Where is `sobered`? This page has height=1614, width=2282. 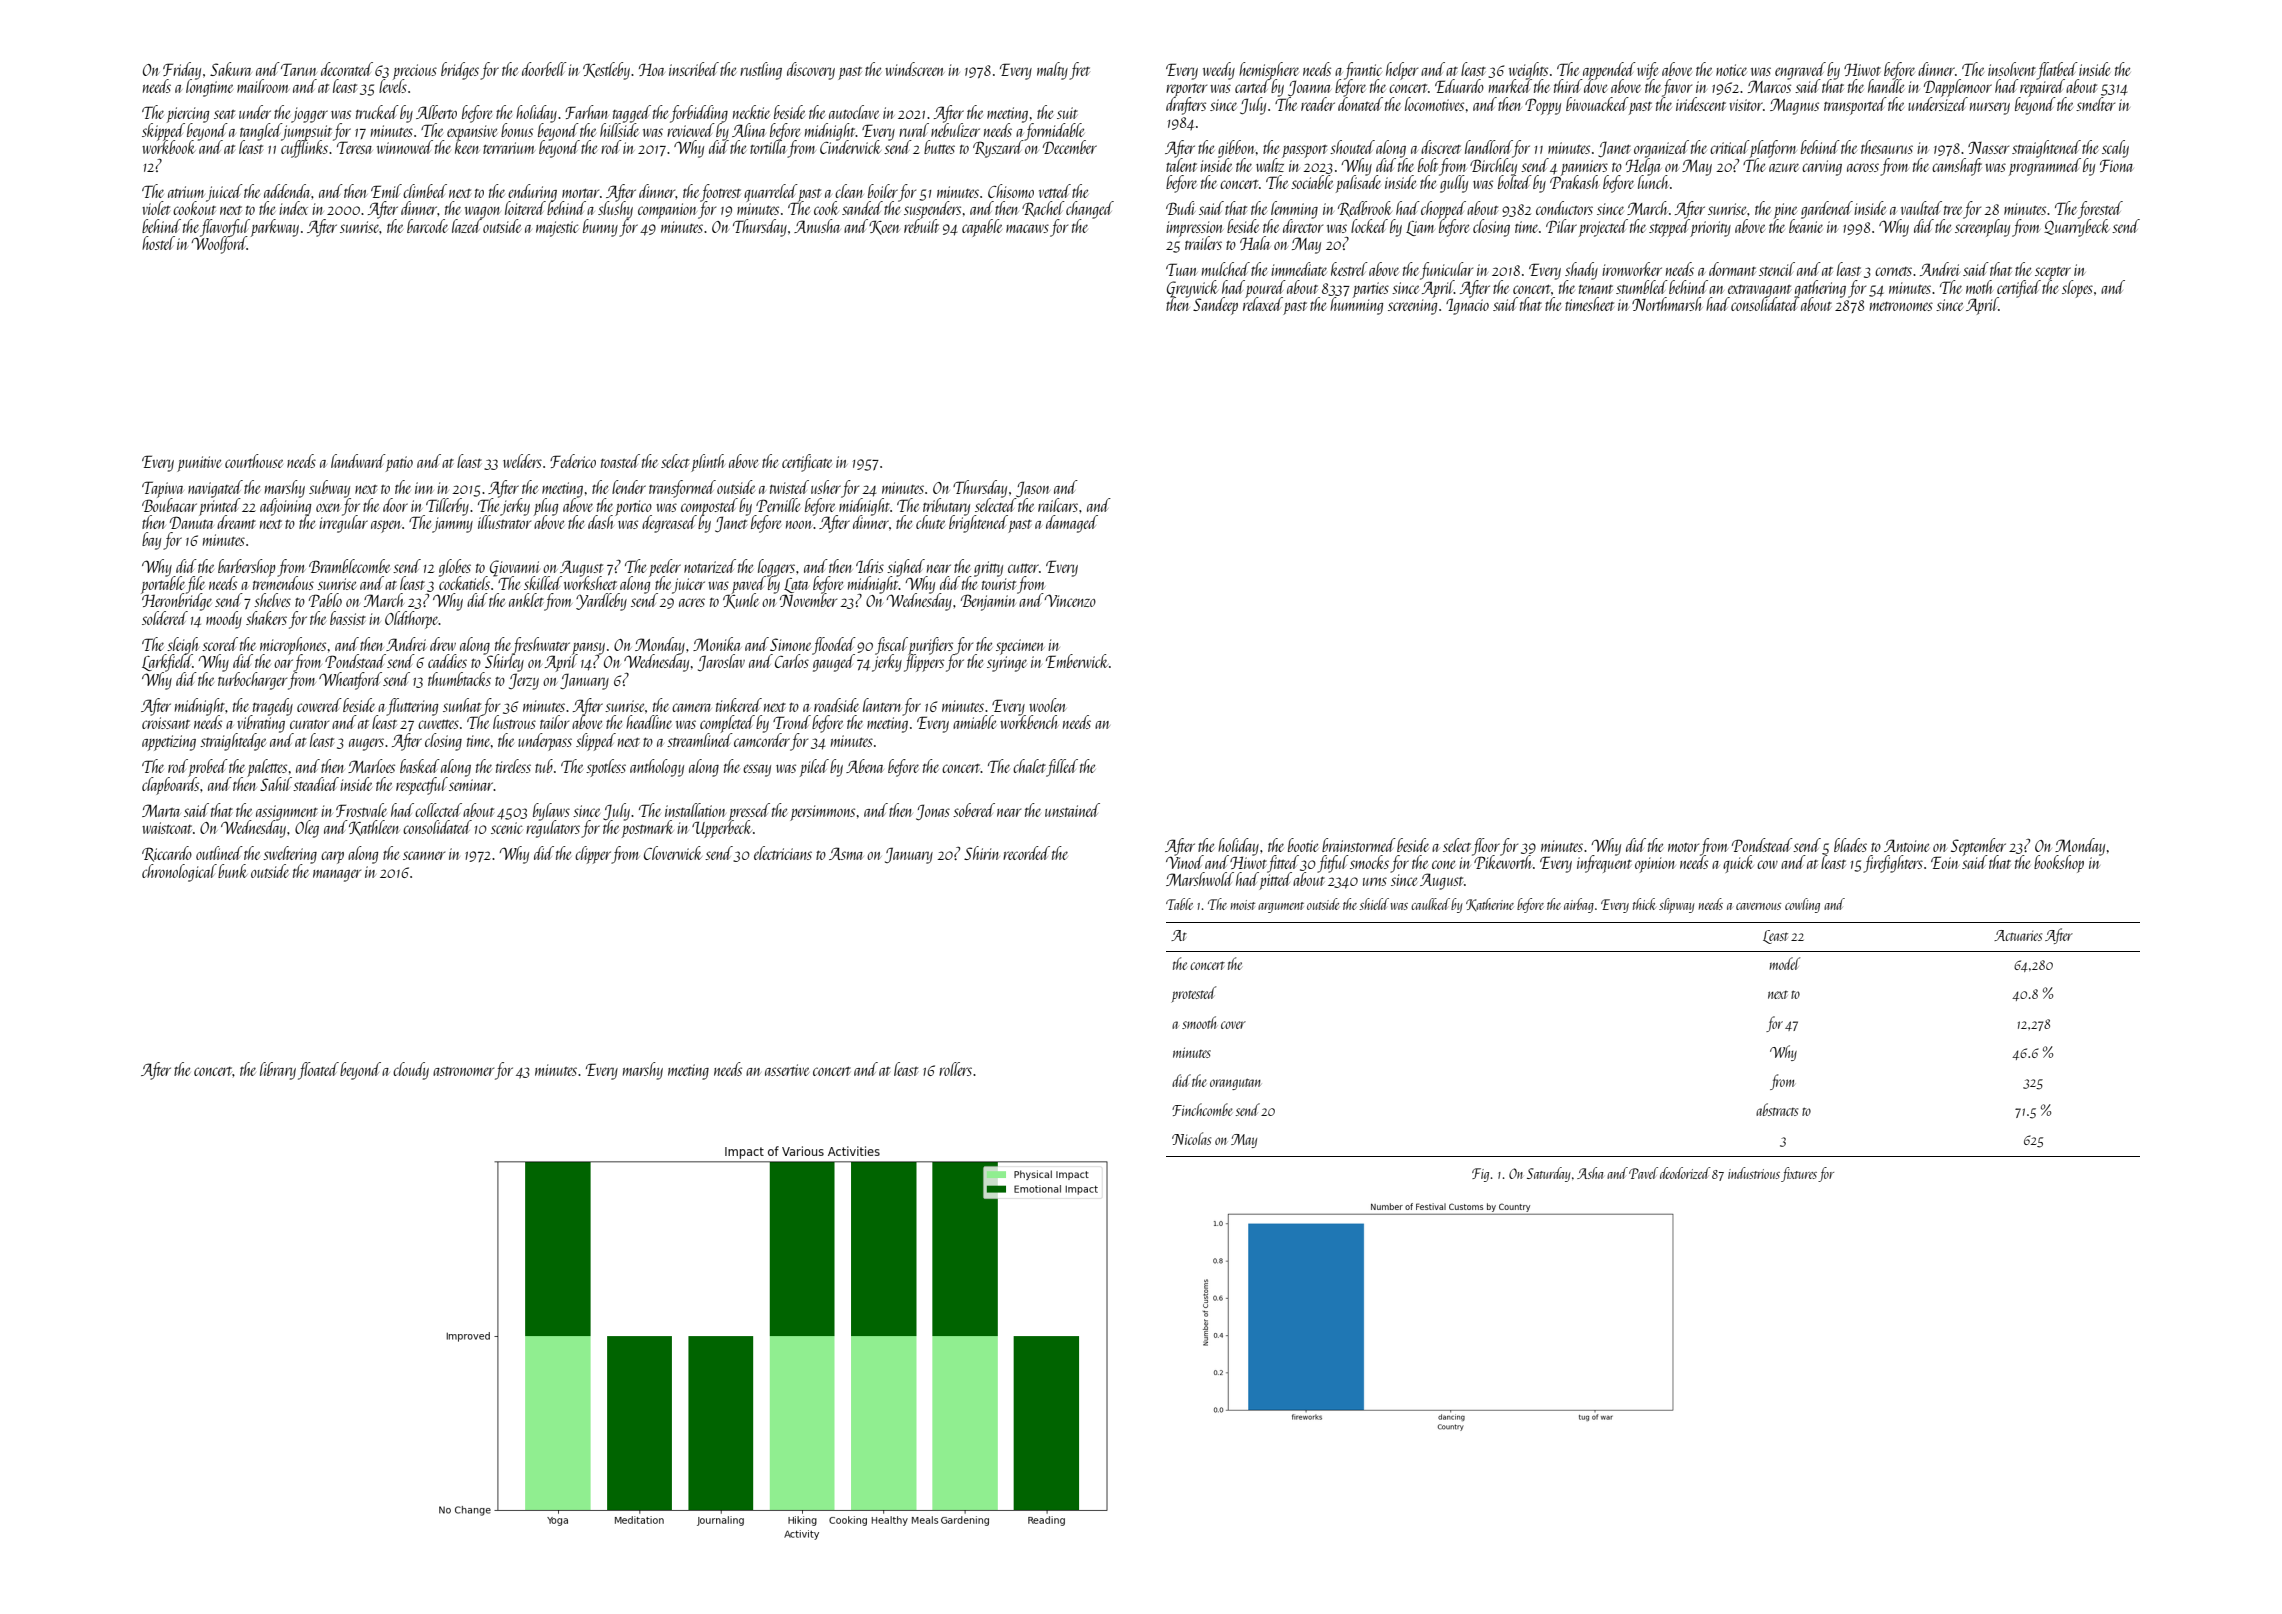 sobered is located at coordinates (974, 810).
